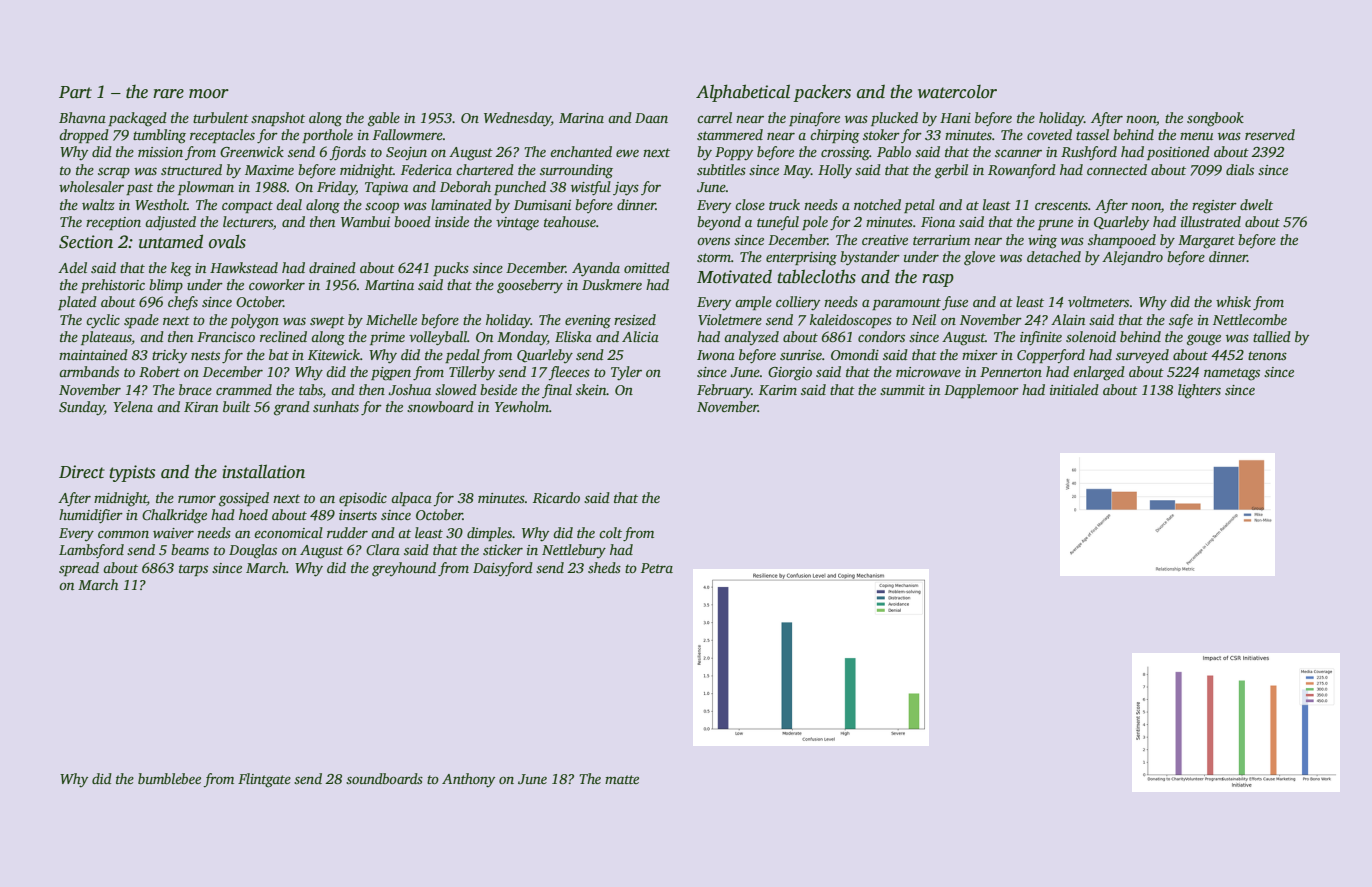 The height and width of the screenshot is (887, 1372). What do you see at coordinates (205, 355) in the screenshot?
I see `nests` at bounding box center [205, 355].
